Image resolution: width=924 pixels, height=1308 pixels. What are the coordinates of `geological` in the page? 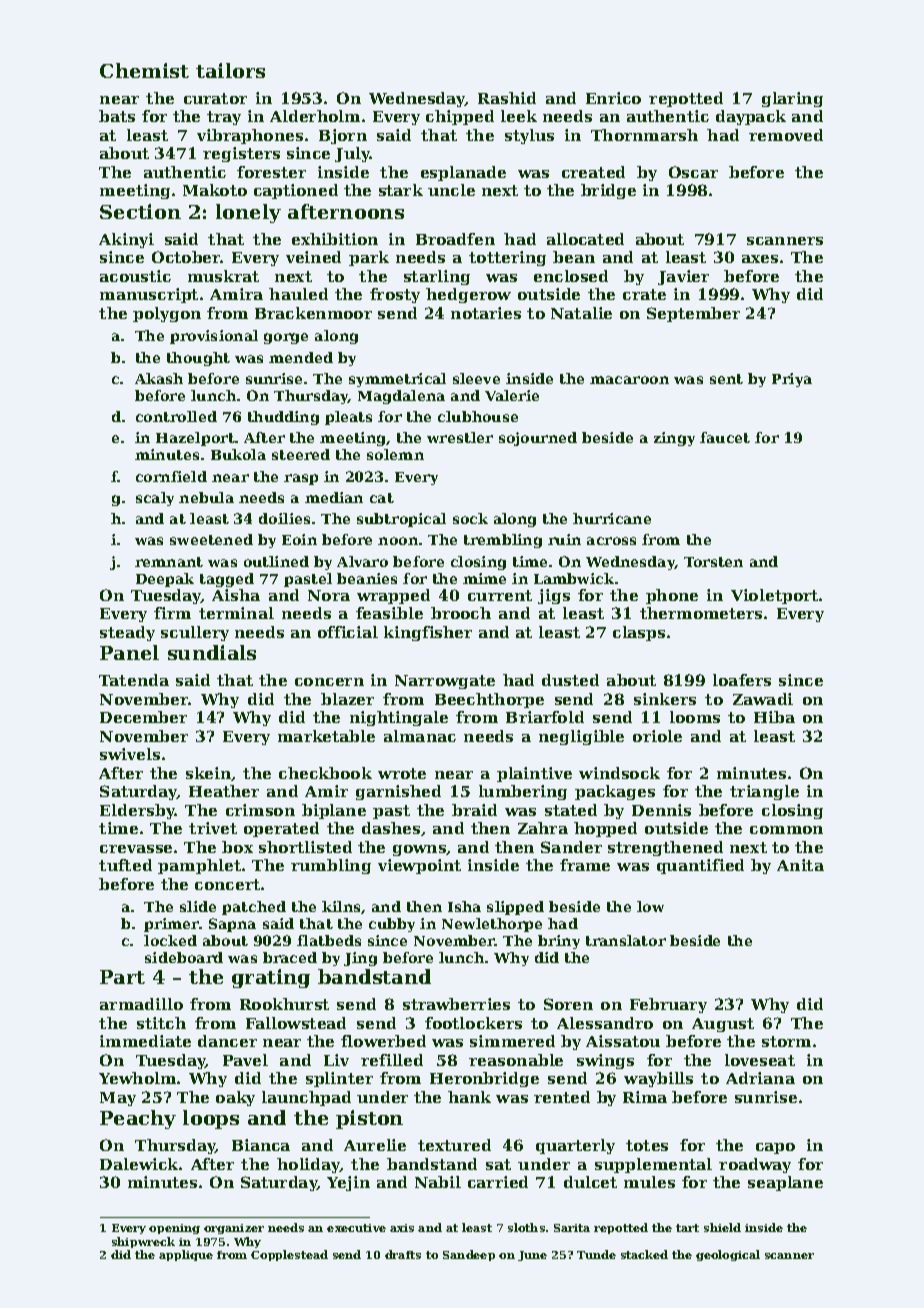 It's located at (728, 1255).
